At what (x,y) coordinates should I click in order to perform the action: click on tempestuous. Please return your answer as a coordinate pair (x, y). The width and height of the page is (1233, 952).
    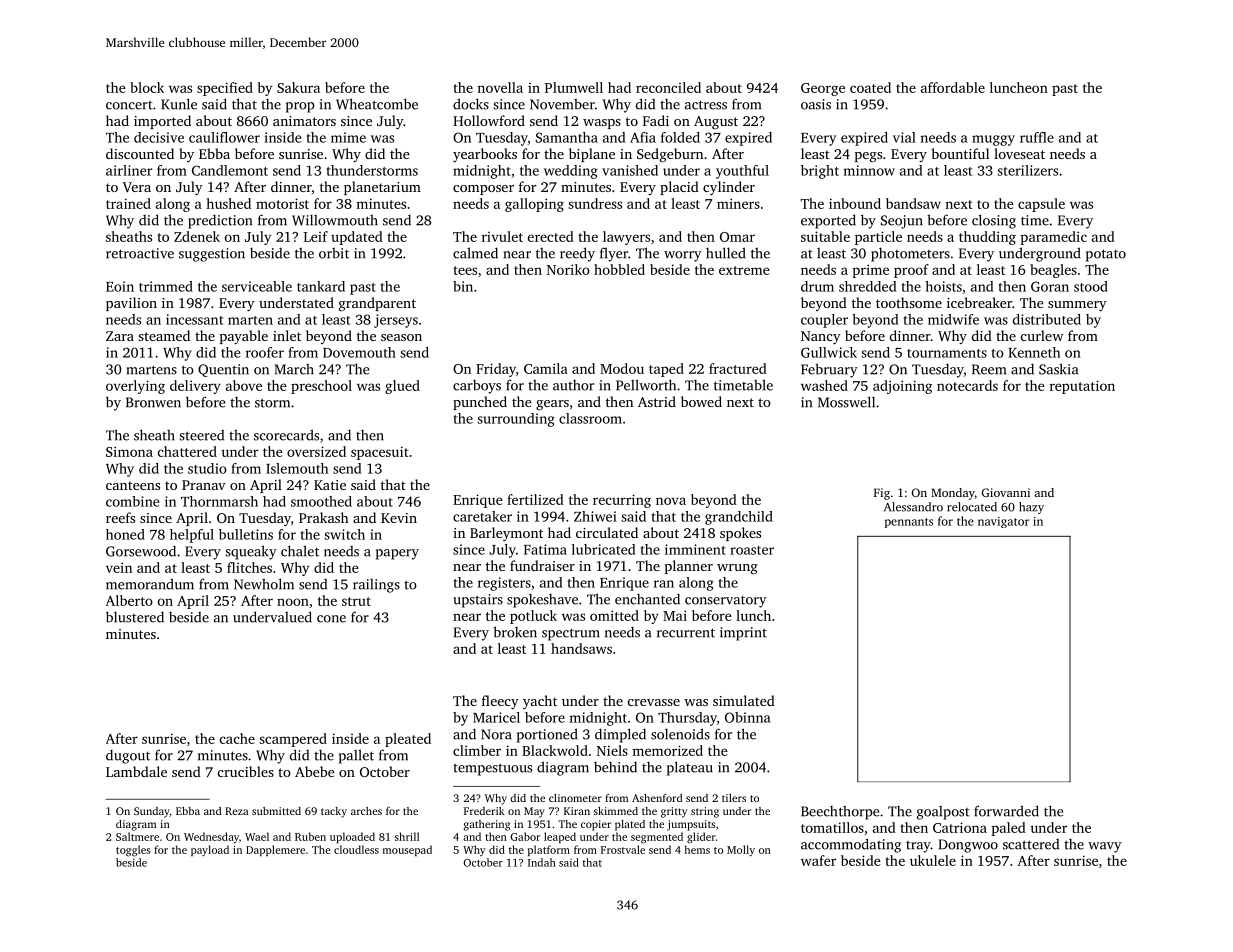
    Looking at the image, I should click on (492, 769).
